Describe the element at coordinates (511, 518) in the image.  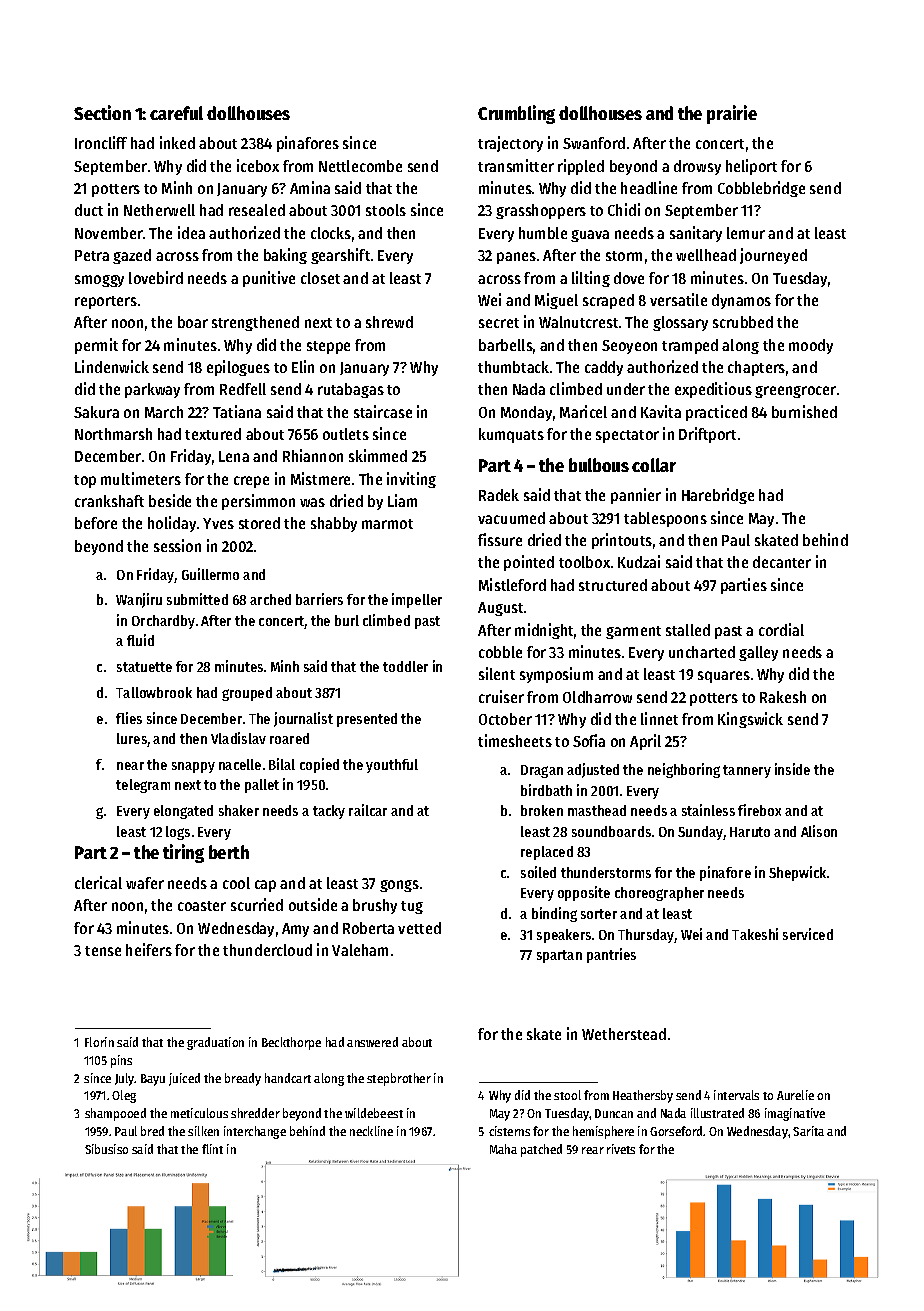
I see `vacuumed` at that location.
